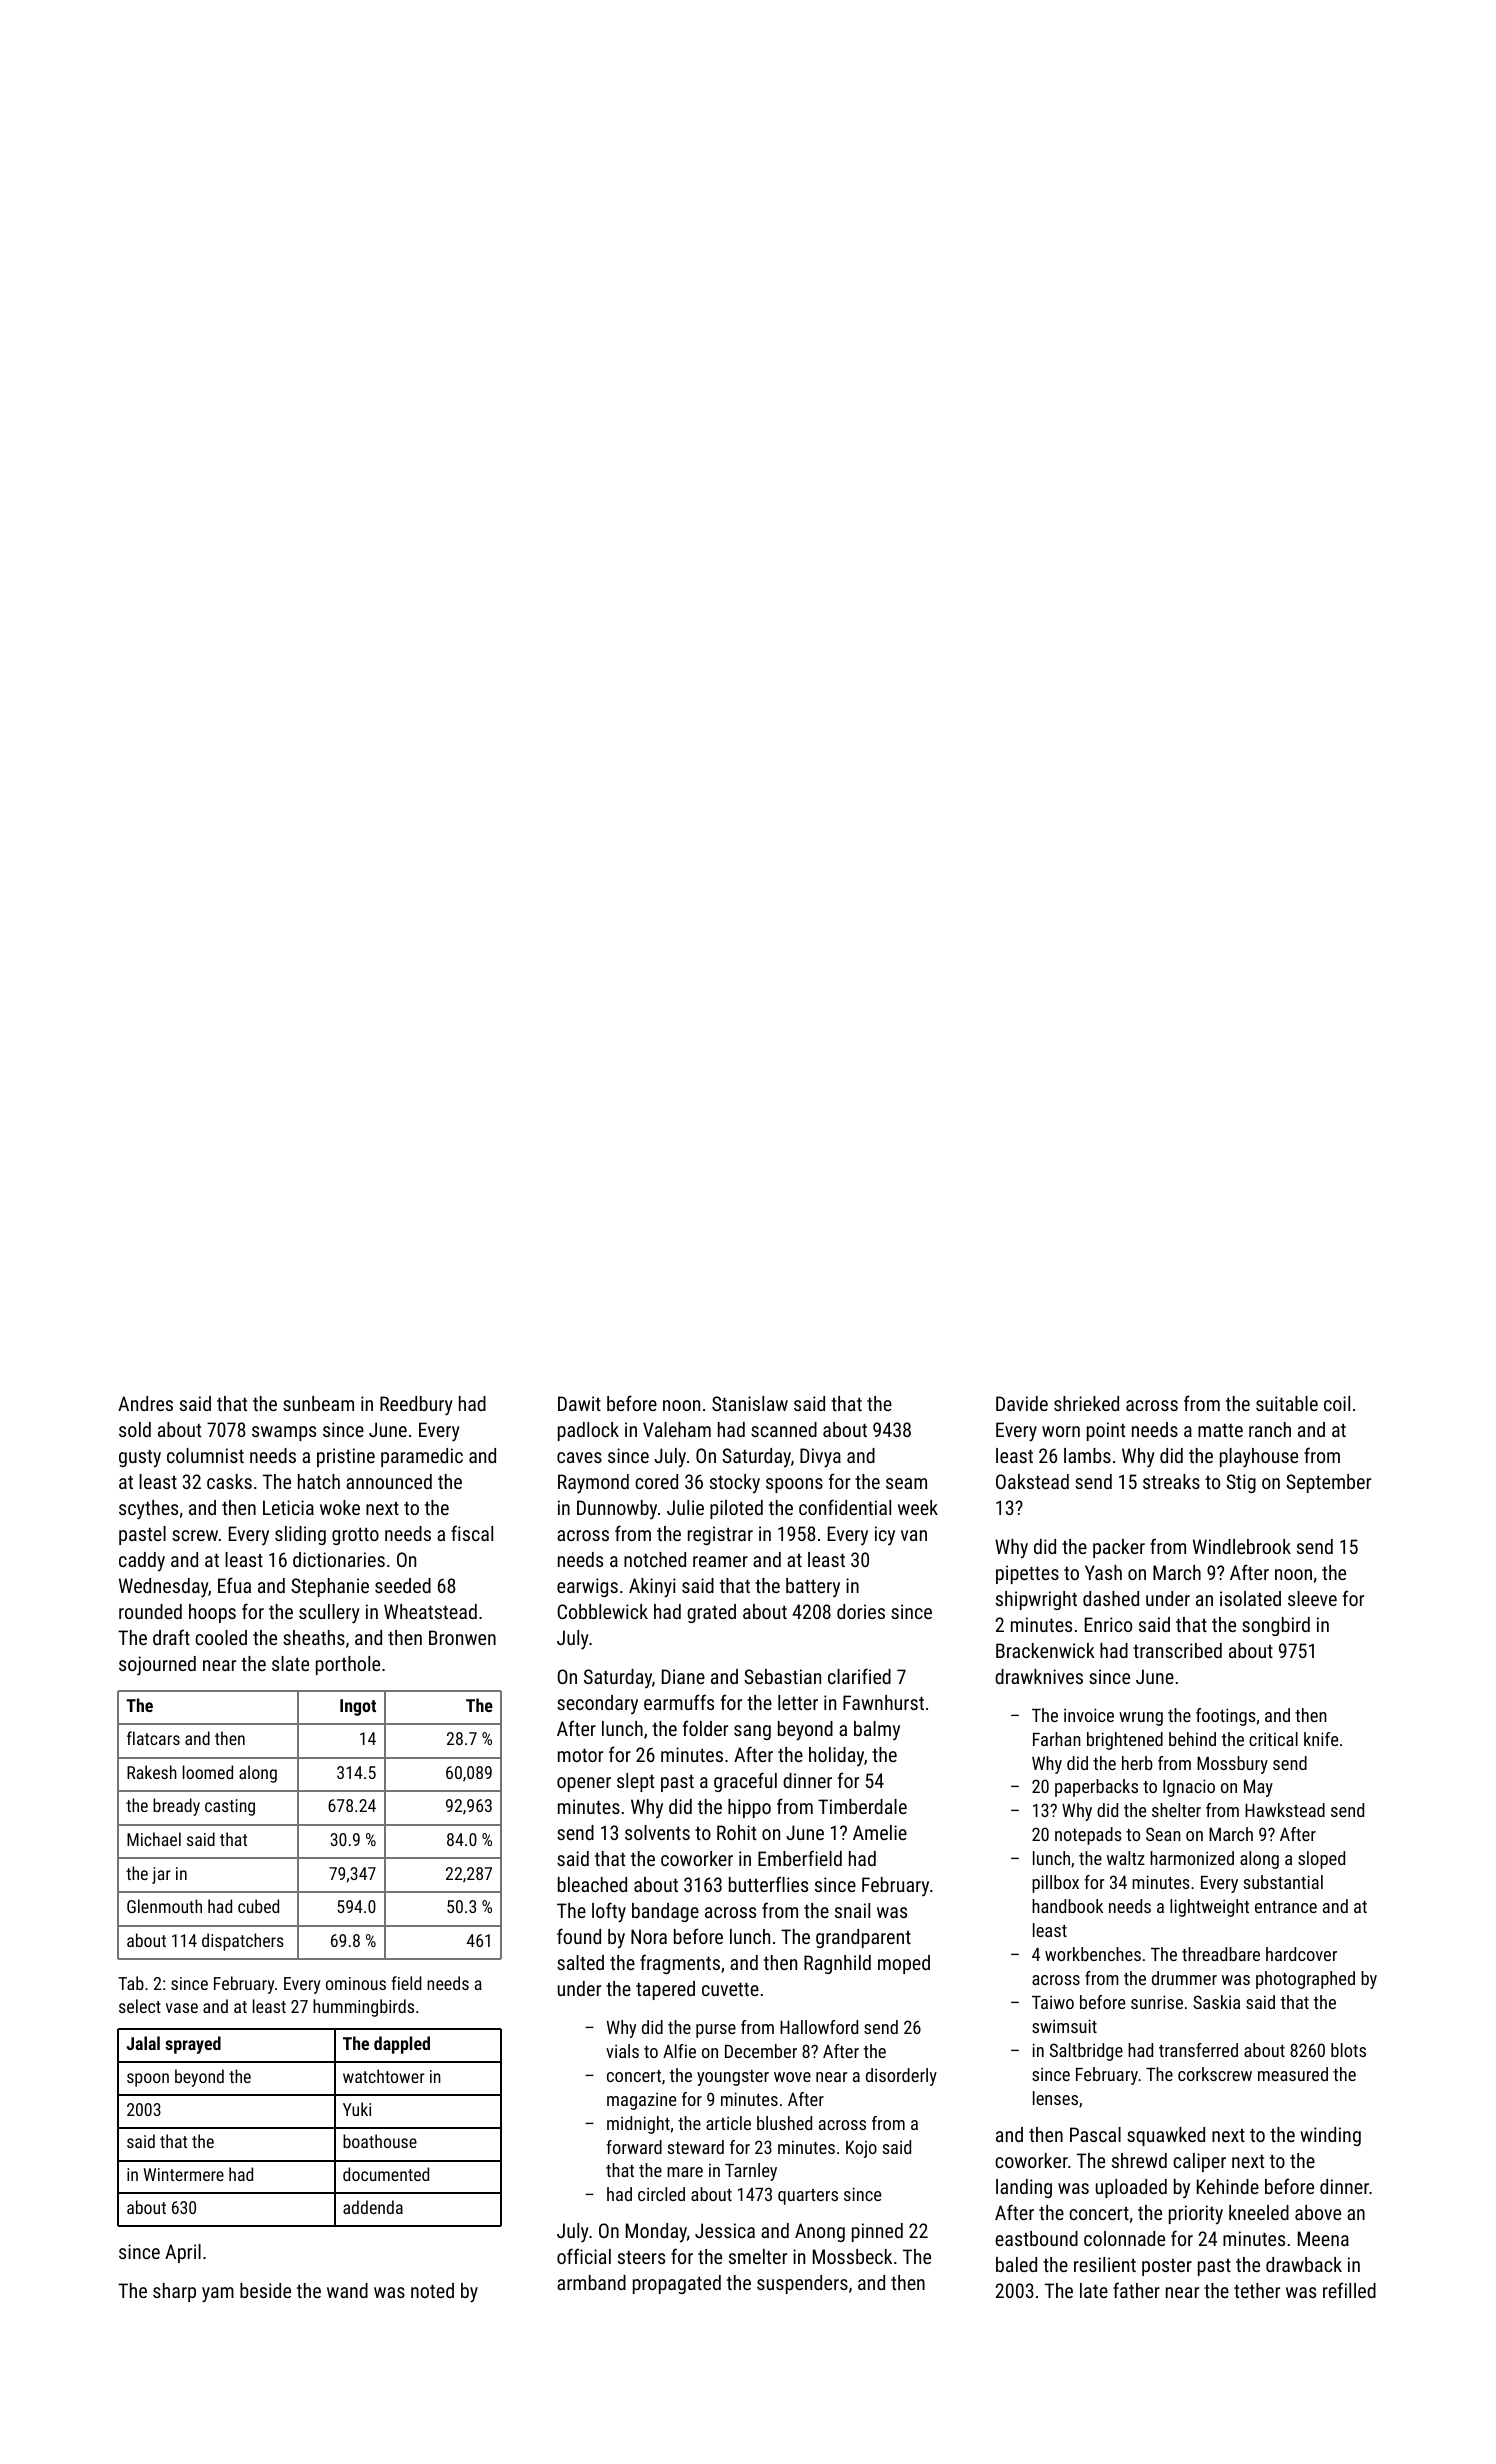 This document has height=2464, width=1496. What do you see at coordinates (340, 1507) in the document?
I see `woke` at bounding box center [340, 1507].
